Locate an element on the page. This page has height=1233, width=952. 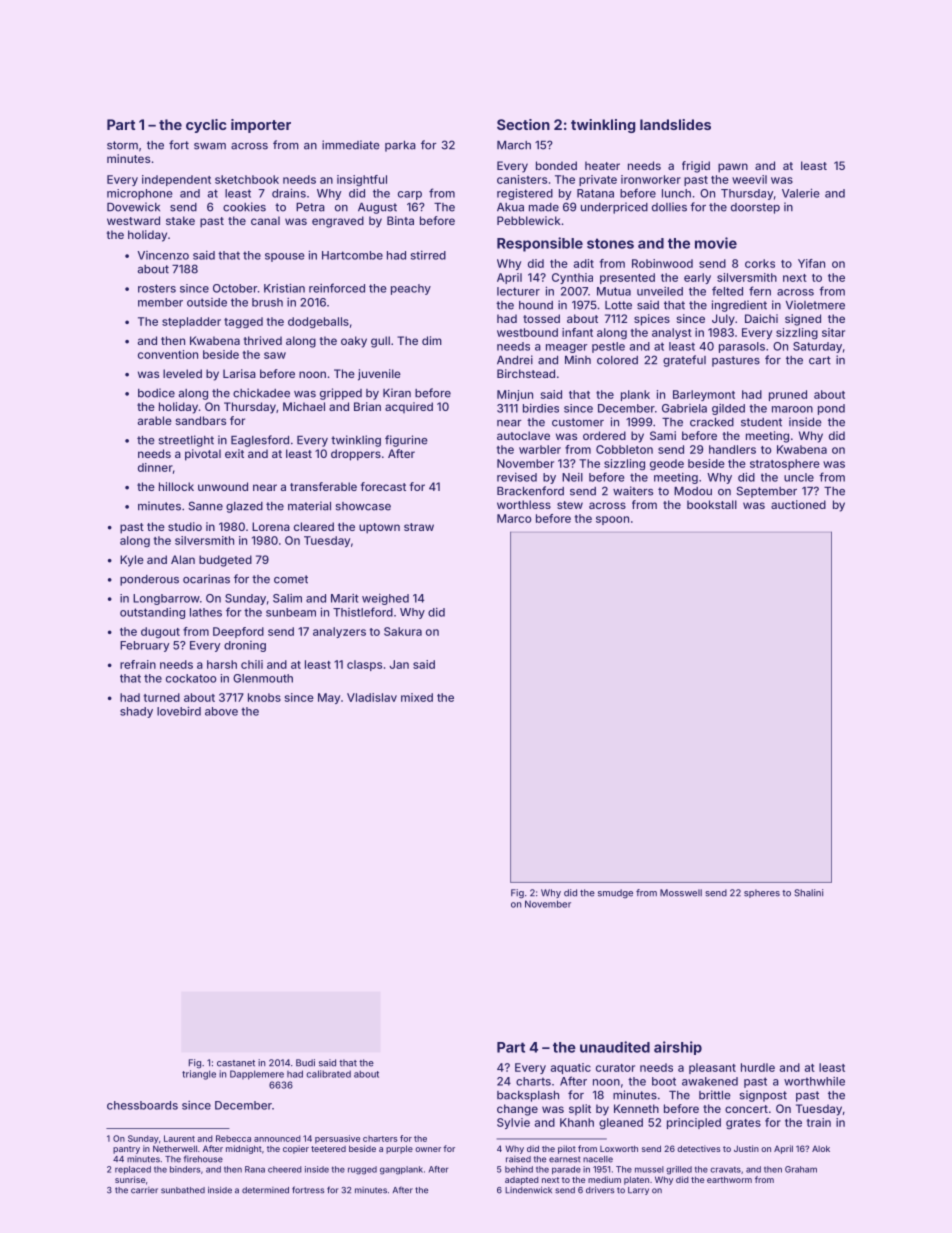
Mosswell is located at coordinates (681, 893).
